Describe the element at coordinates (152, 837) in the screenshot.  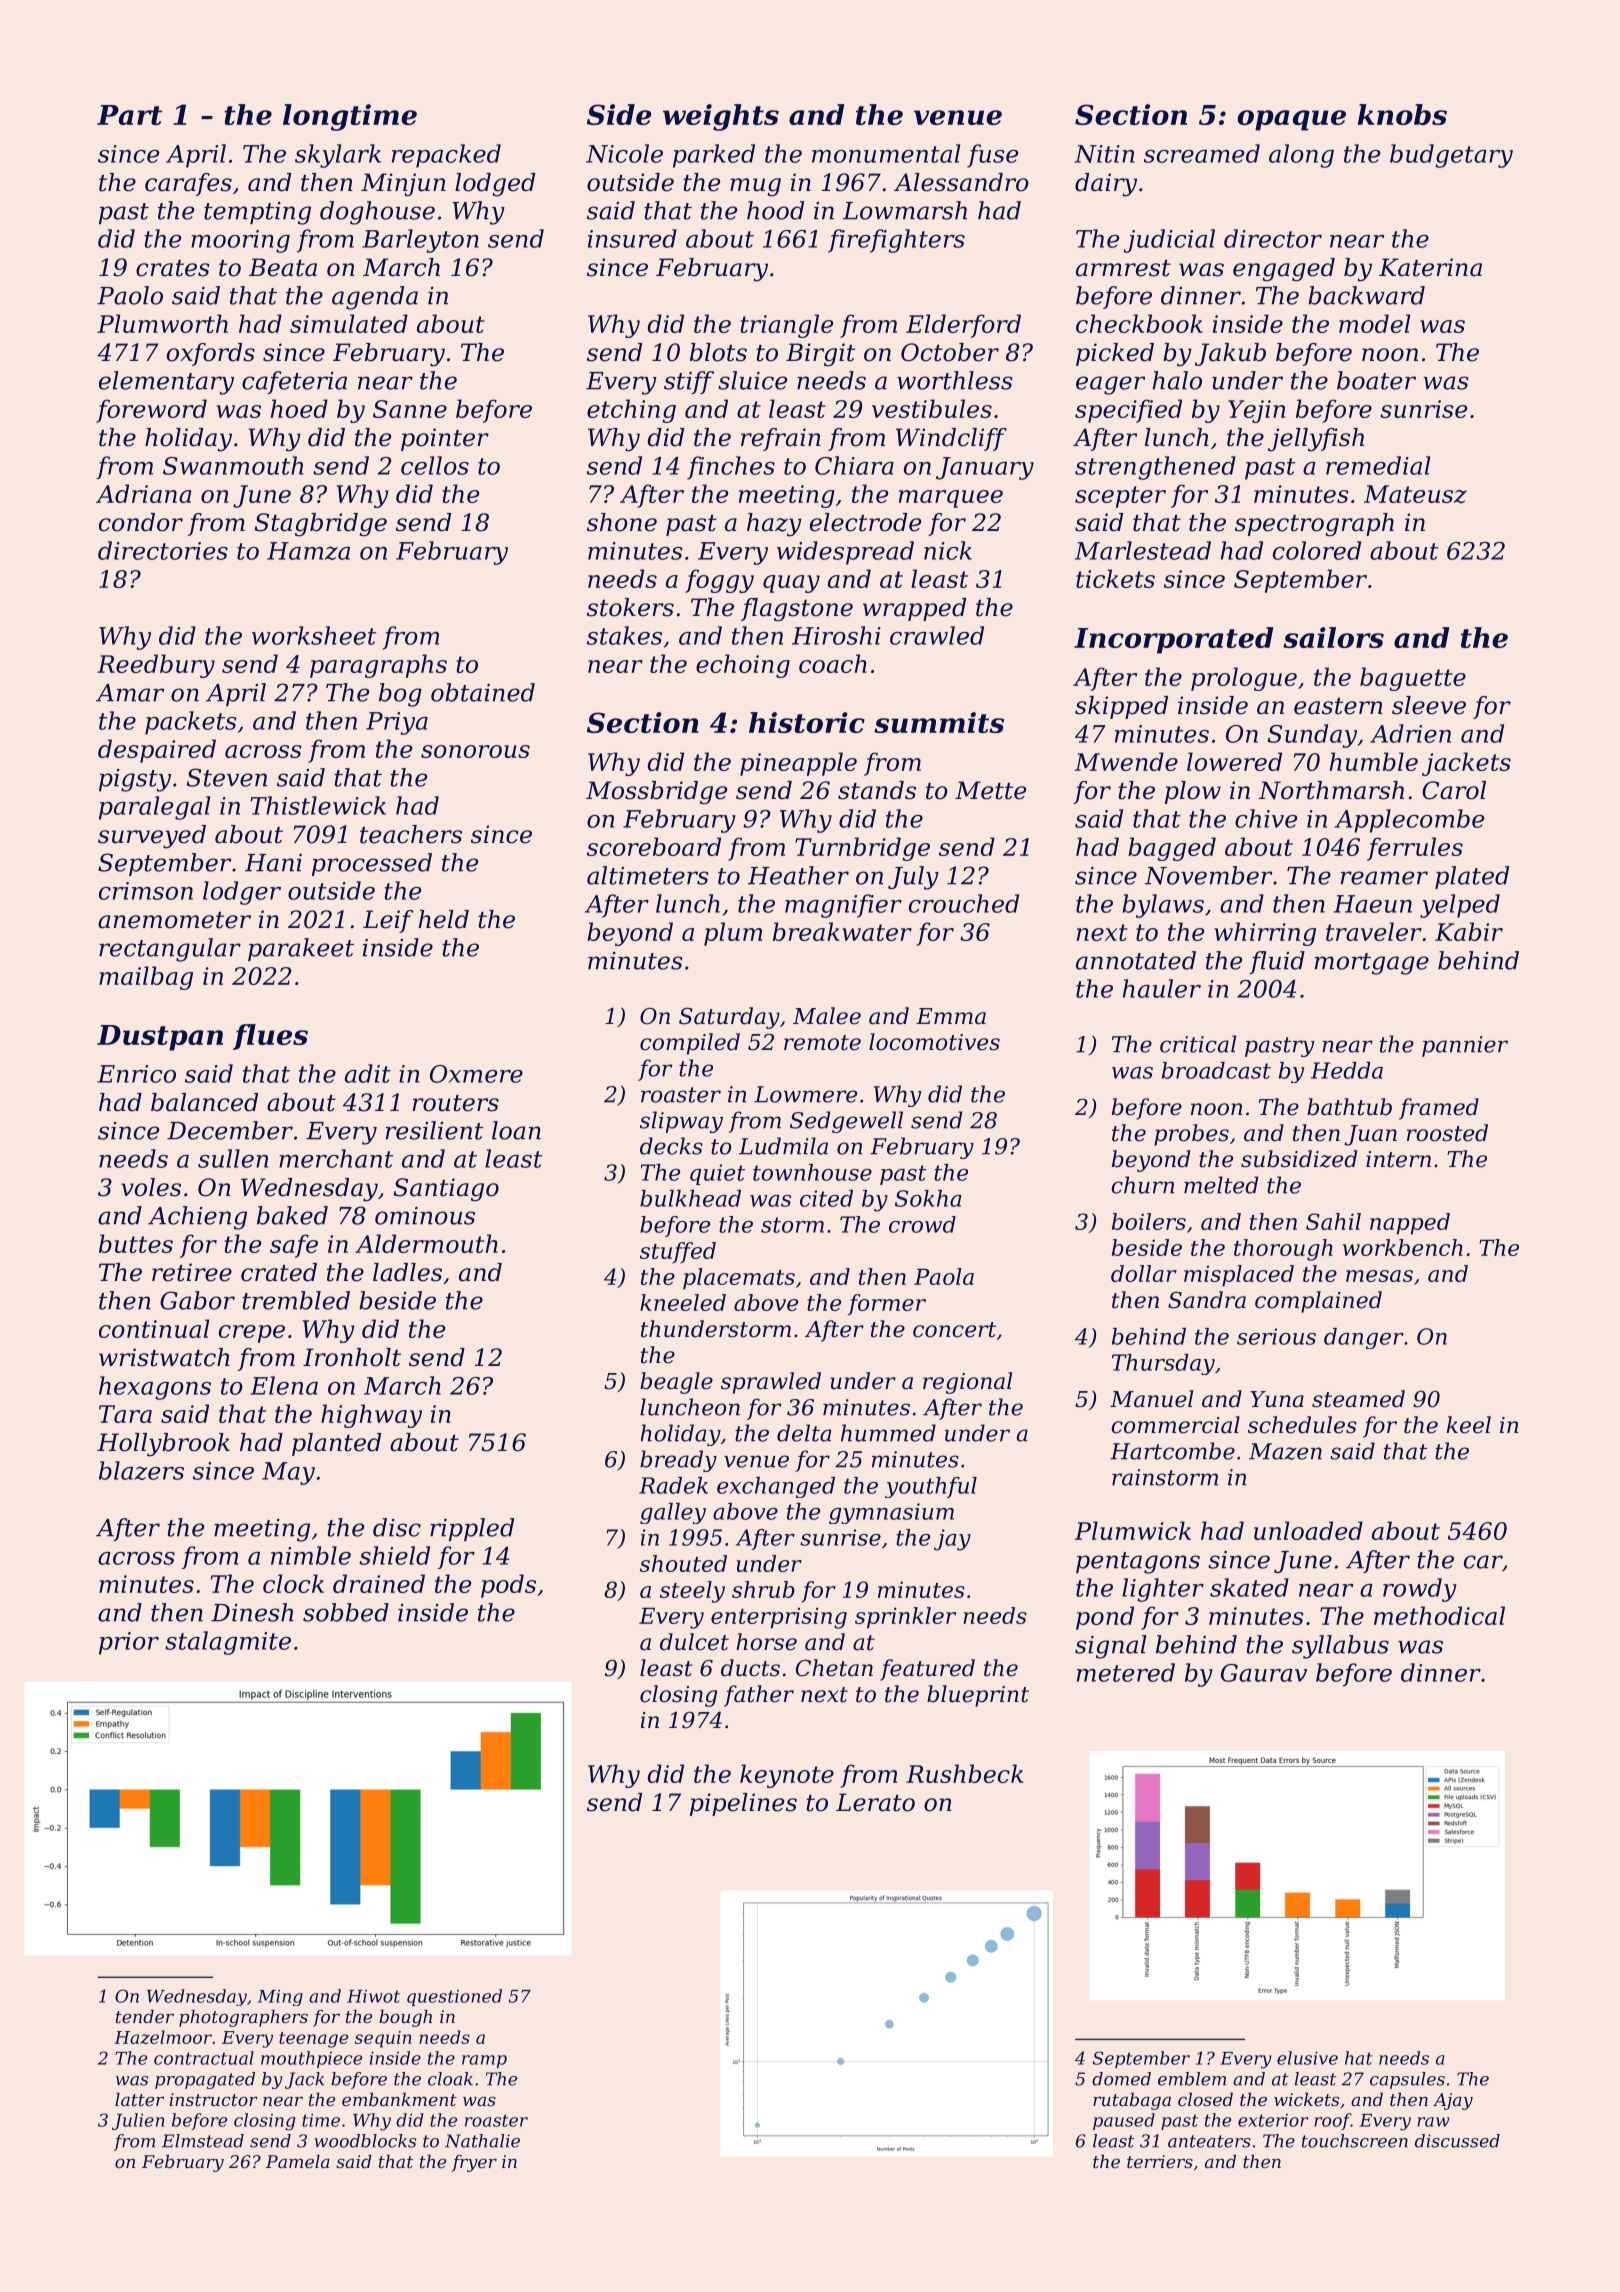
I see `surveyed` at that location.
